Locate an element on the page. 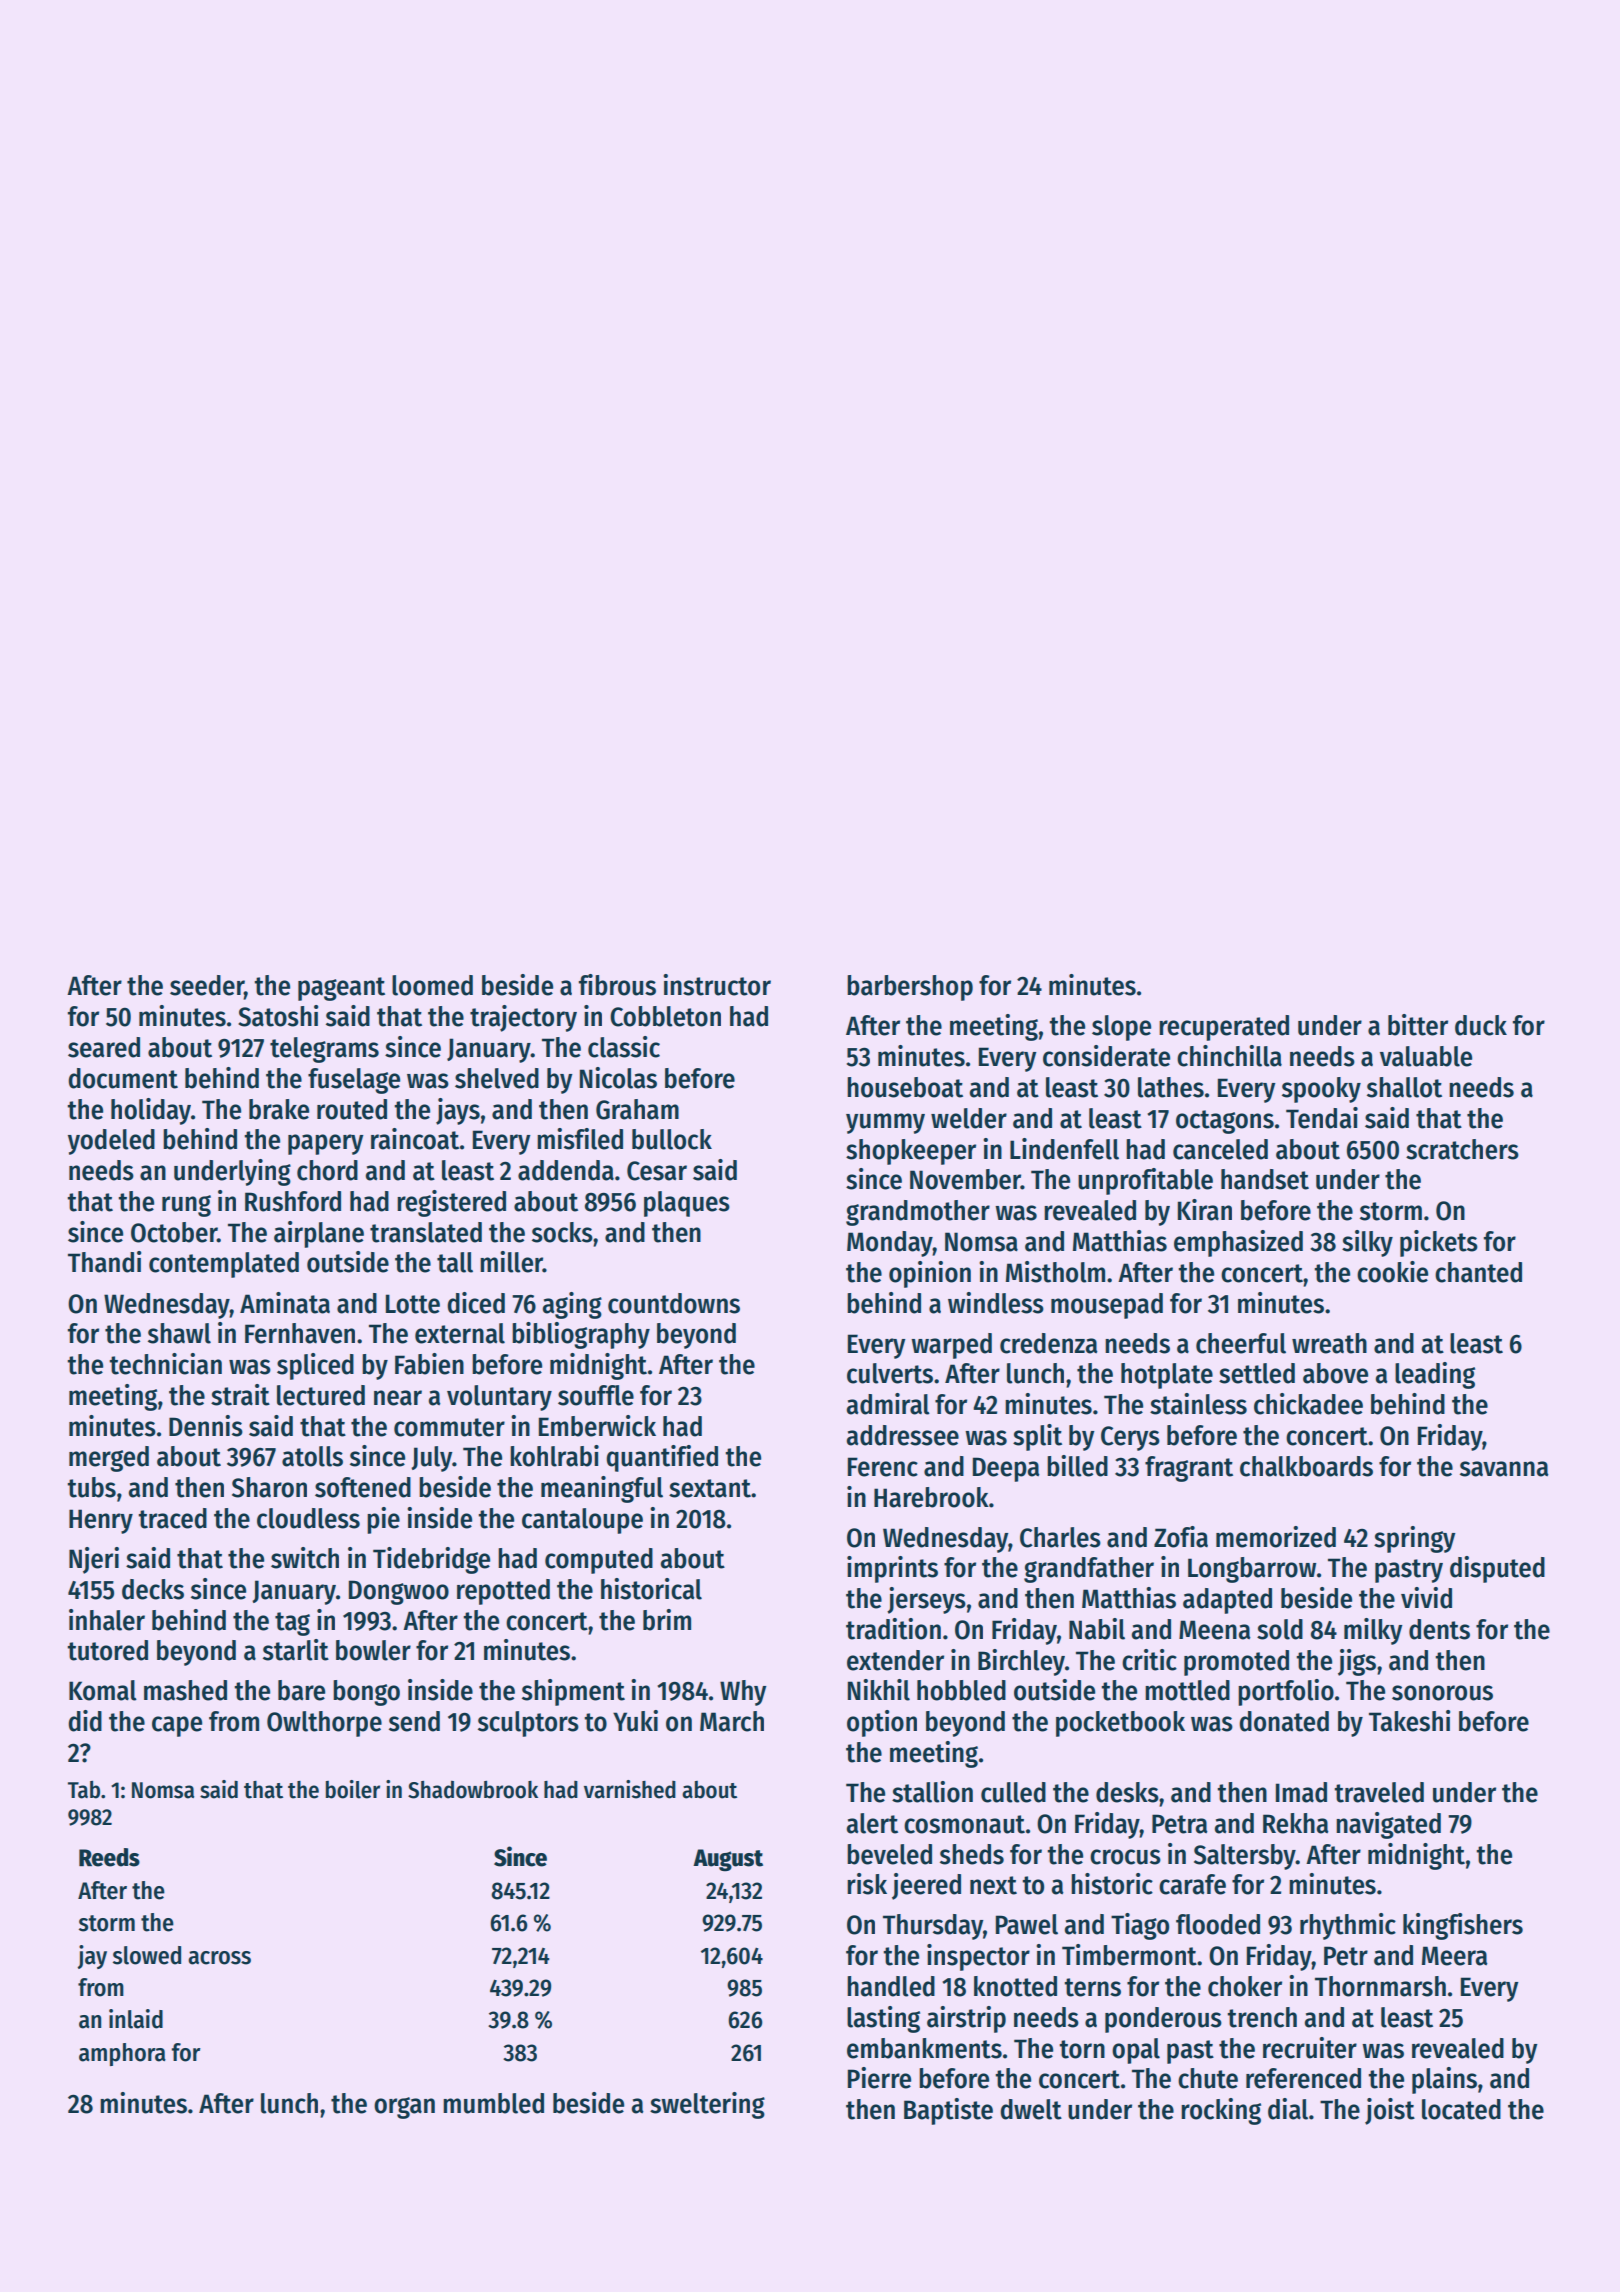  shipment is located at coordinates (573, 1692).
